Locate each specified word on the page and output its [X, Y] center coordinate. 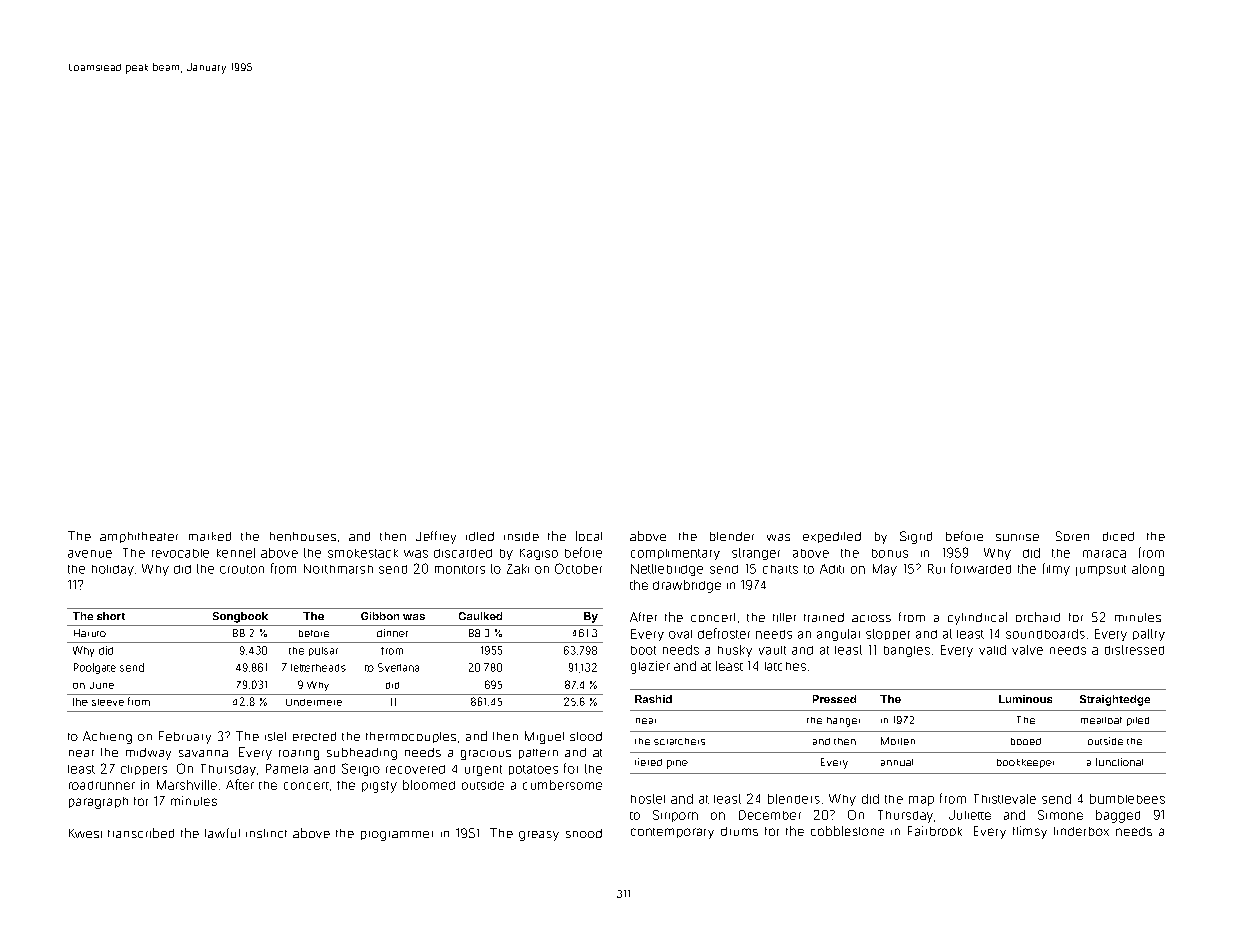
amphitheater [139, 537]
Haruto [90, 633]
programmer [397, 836]
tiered [648, 762]
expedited [832, 537]
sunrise [1017, 537]
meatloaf [1101, 720]
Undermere [314, 702]
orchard [1038, 617]
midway [148, 754]
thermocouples [411, 737]
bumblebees [1127, 799]
